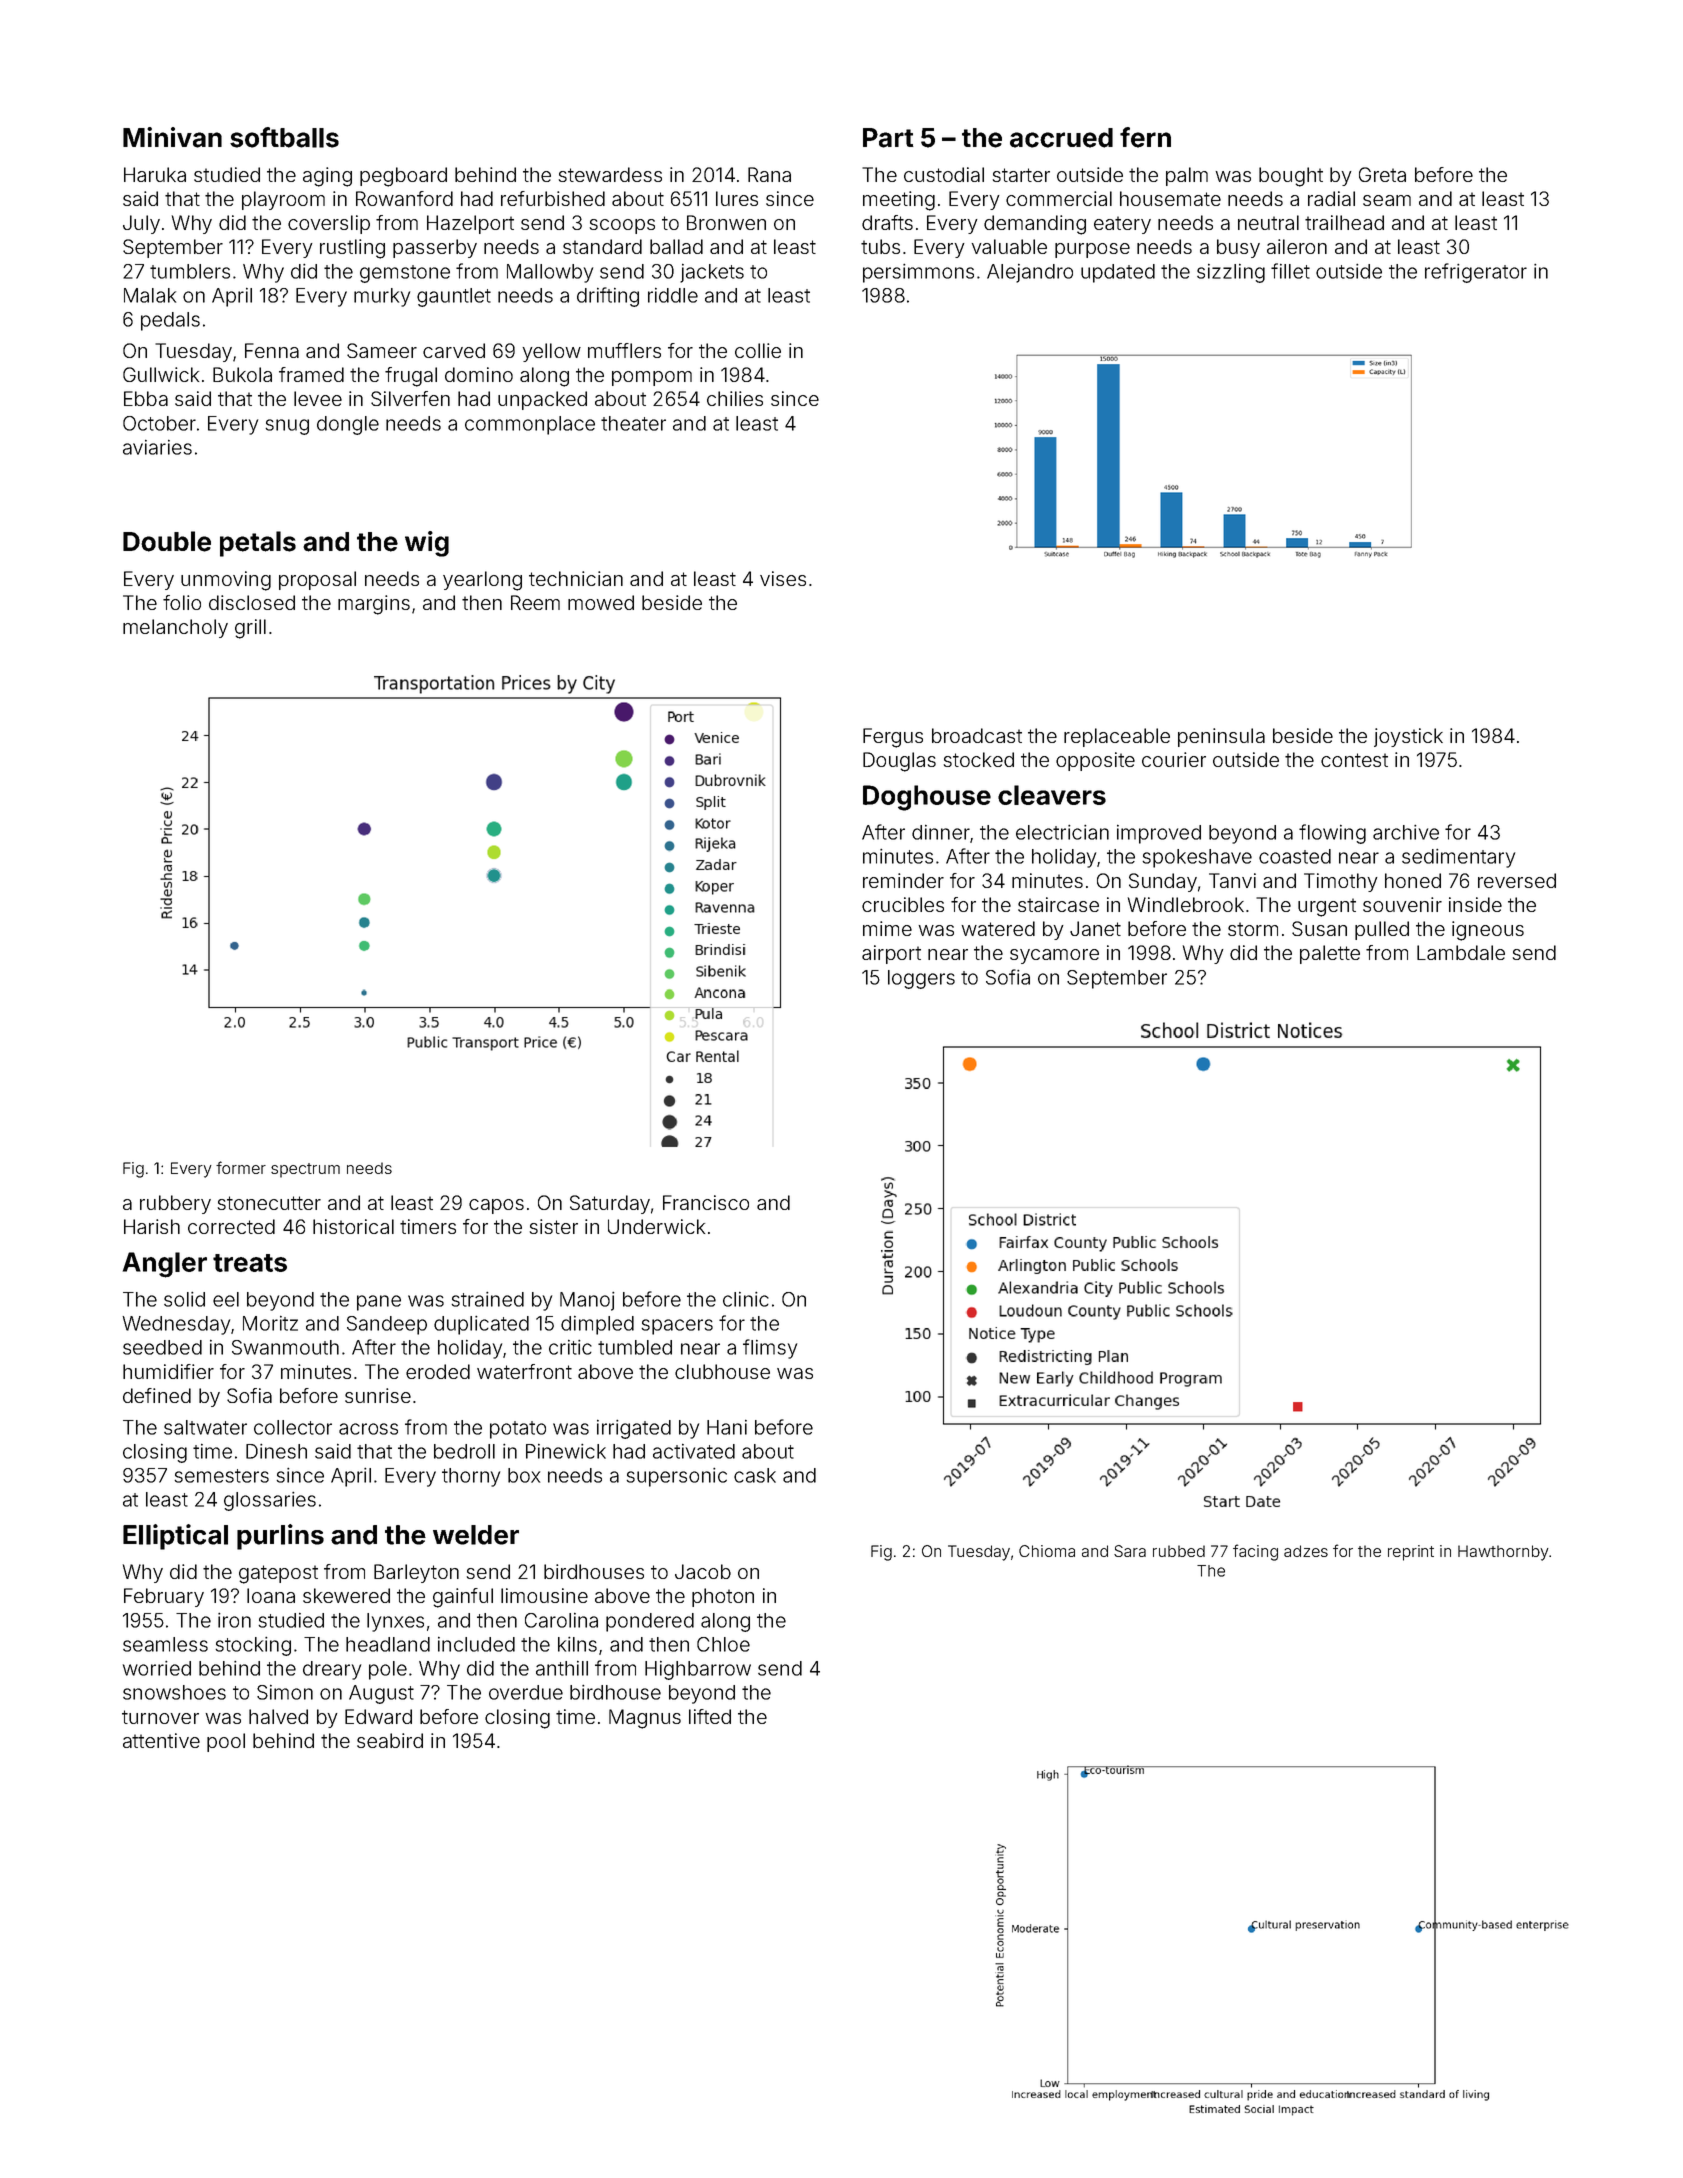  What do you see at coordinates (1408, 737) in the screenshot?
I see `joystick` at bounding box center [1408, 737].
